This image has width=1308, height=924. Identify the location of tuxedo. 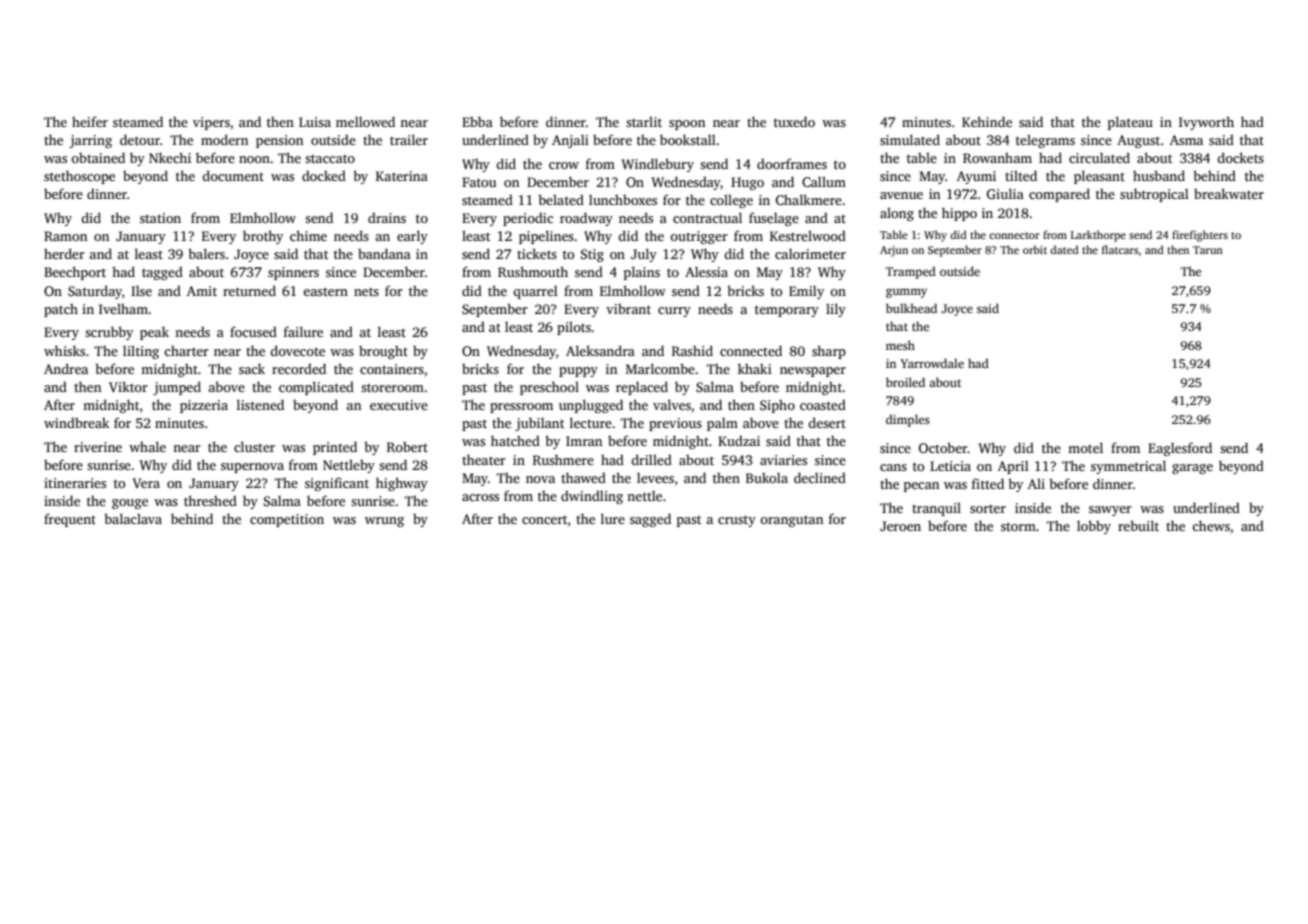
(794, 121).
